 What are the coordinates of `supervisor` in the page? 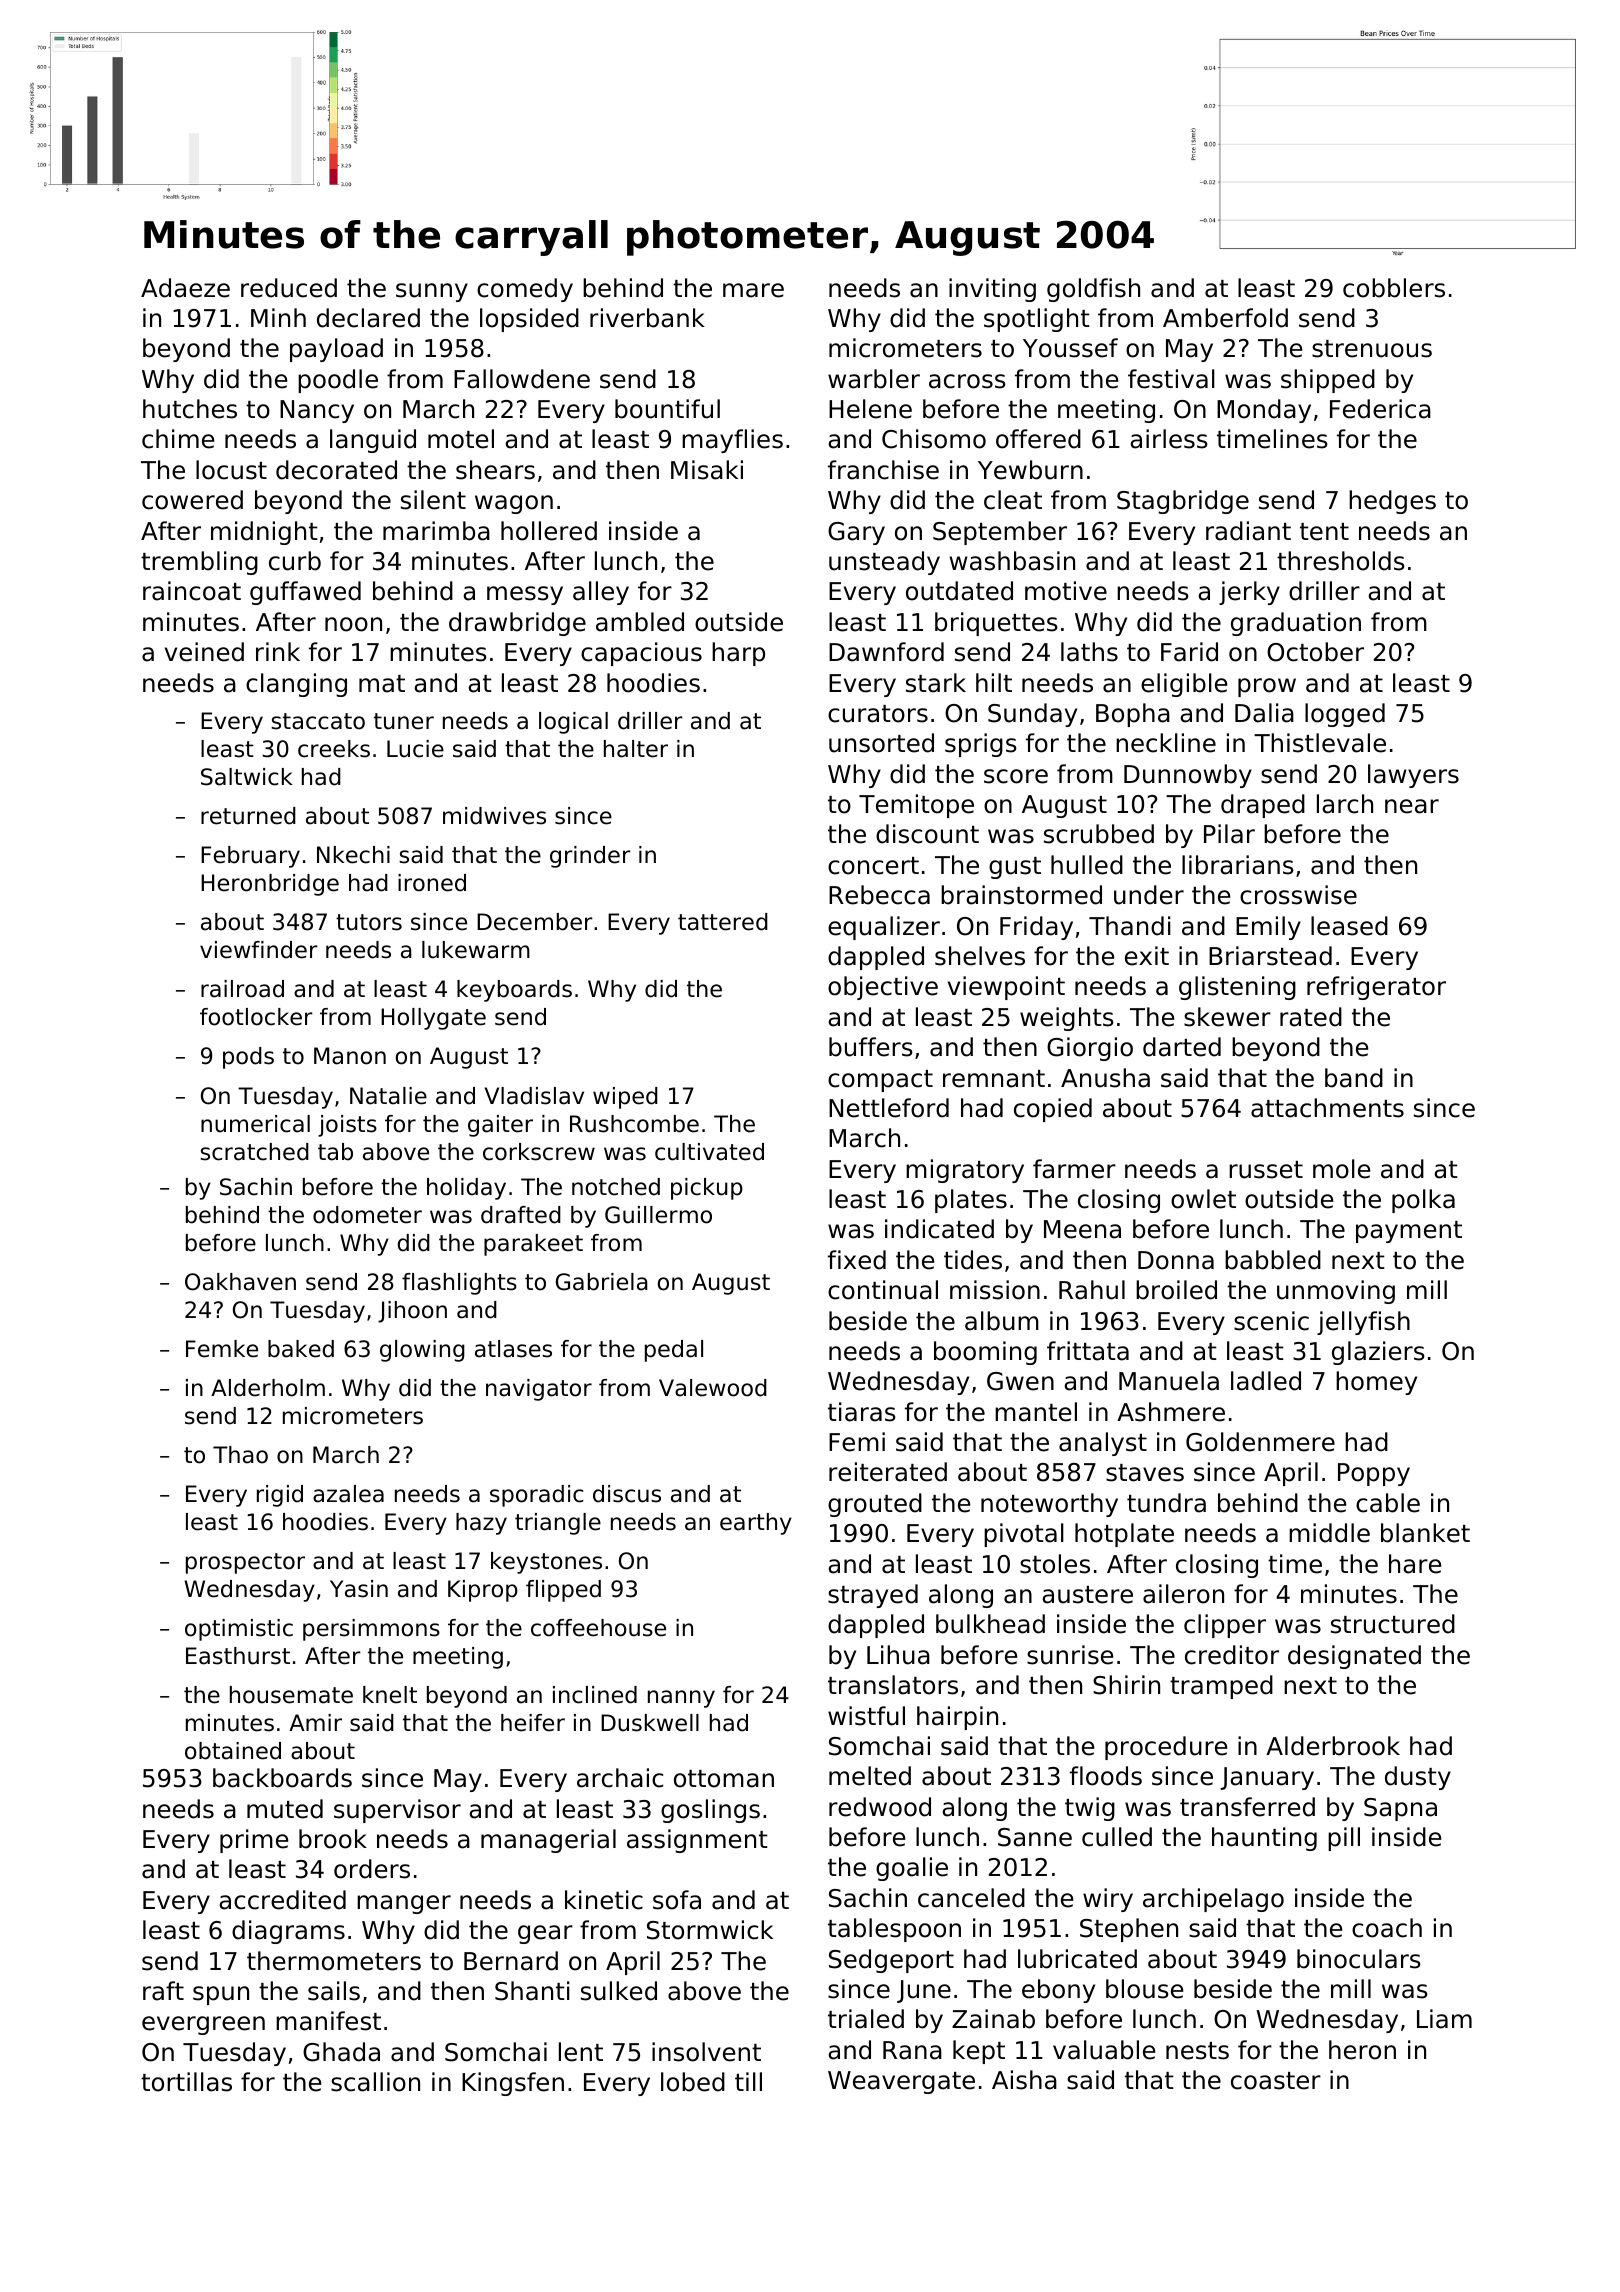 It's located at (397, 1811).
